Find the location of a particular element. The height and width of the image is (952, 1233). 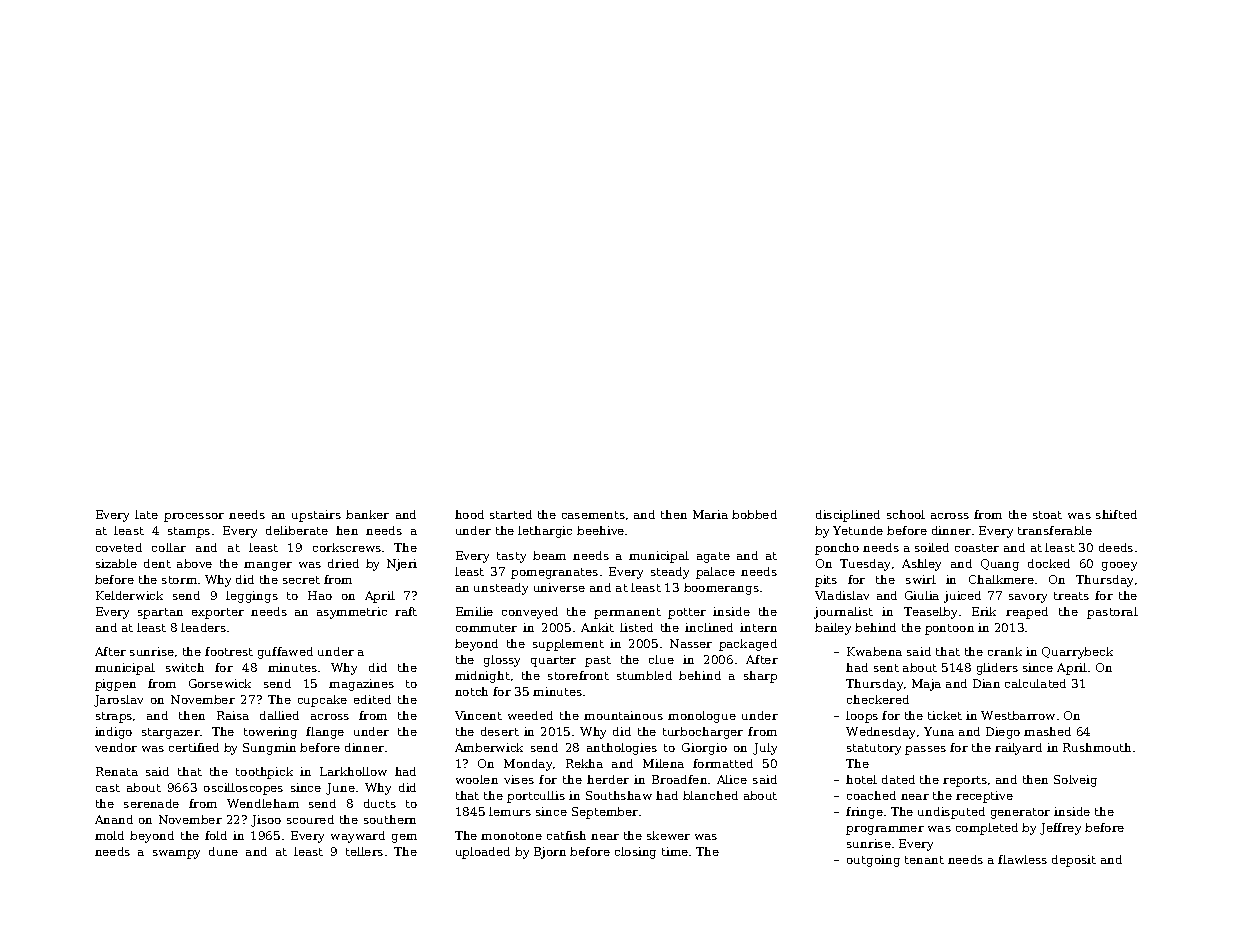

soiled is located at coordinates (932, 547).
